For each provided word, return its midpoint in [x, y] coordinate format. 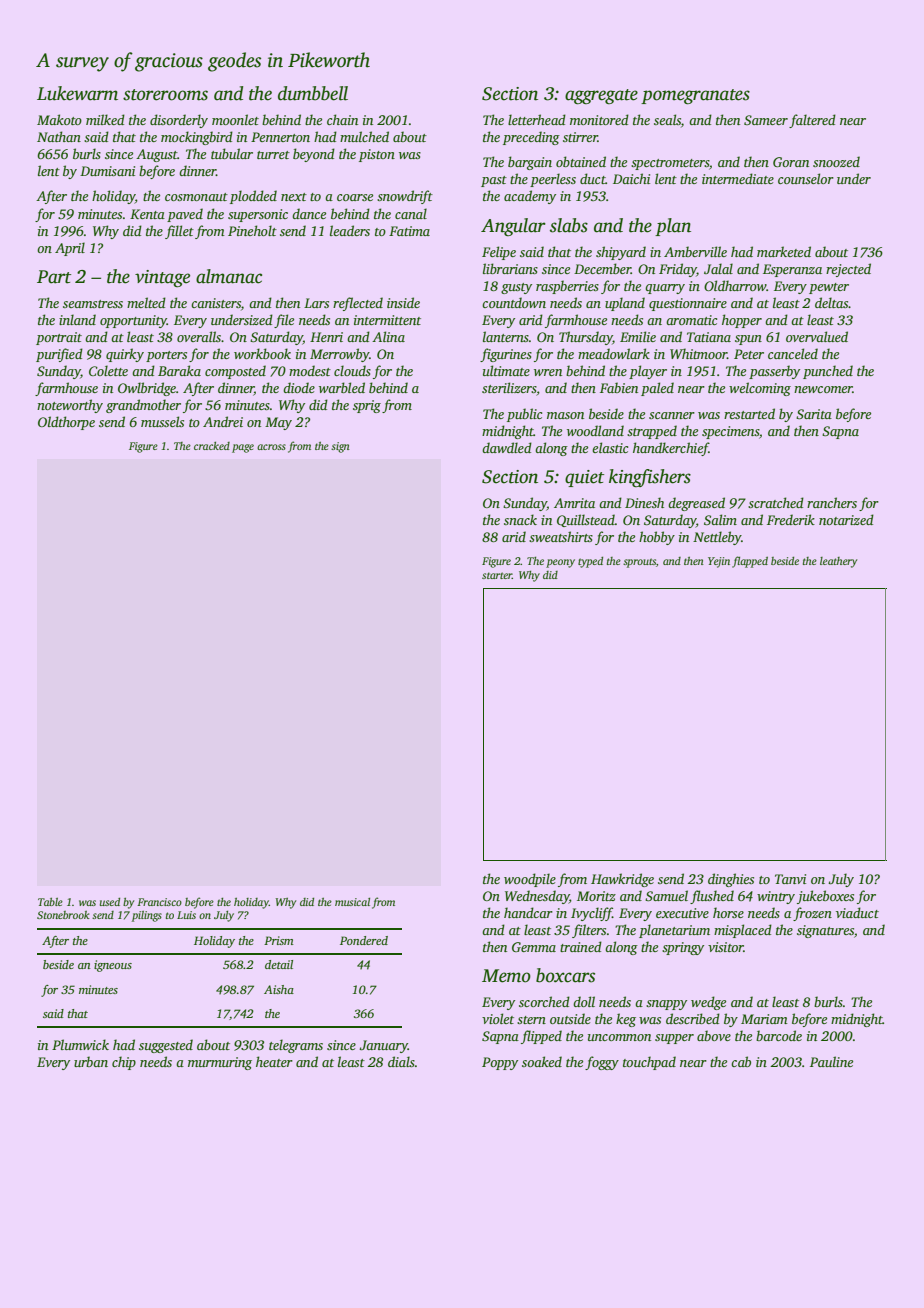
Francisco [159, 902]
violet [498, 1018]
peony [560, 563]
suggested [166, 1046]
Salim [720, 519]
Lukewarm [77, 93]
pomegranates [695, 97]
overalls [199, 336]
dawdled [507, 447]
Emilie [638, 336]
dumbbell [313, 93]
